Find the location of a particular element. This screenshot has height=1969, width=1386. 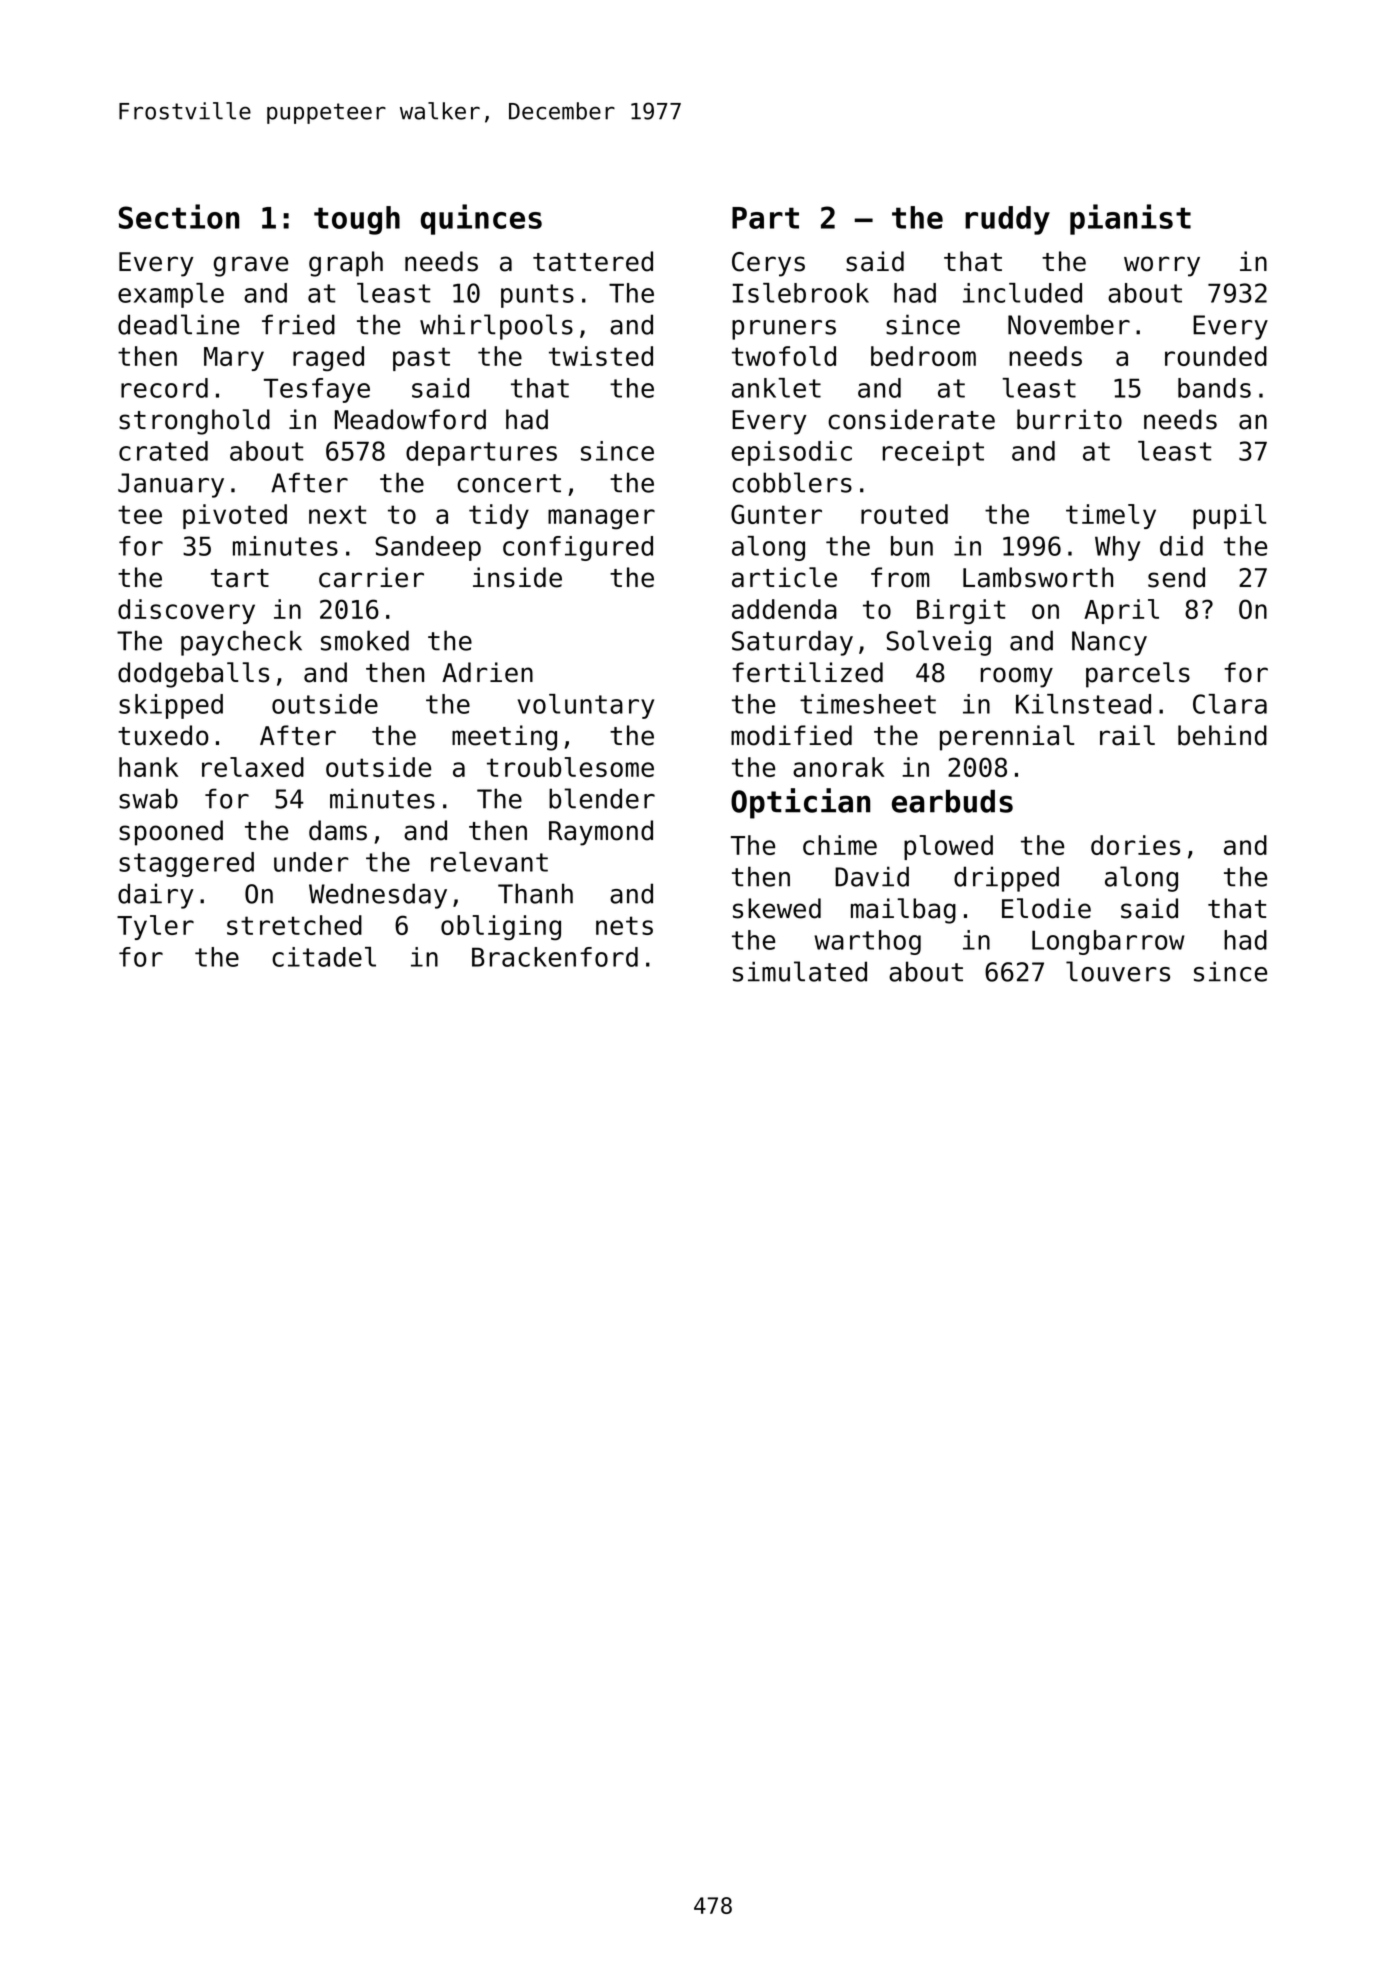

behind is located at coordinates (1222, 735).
